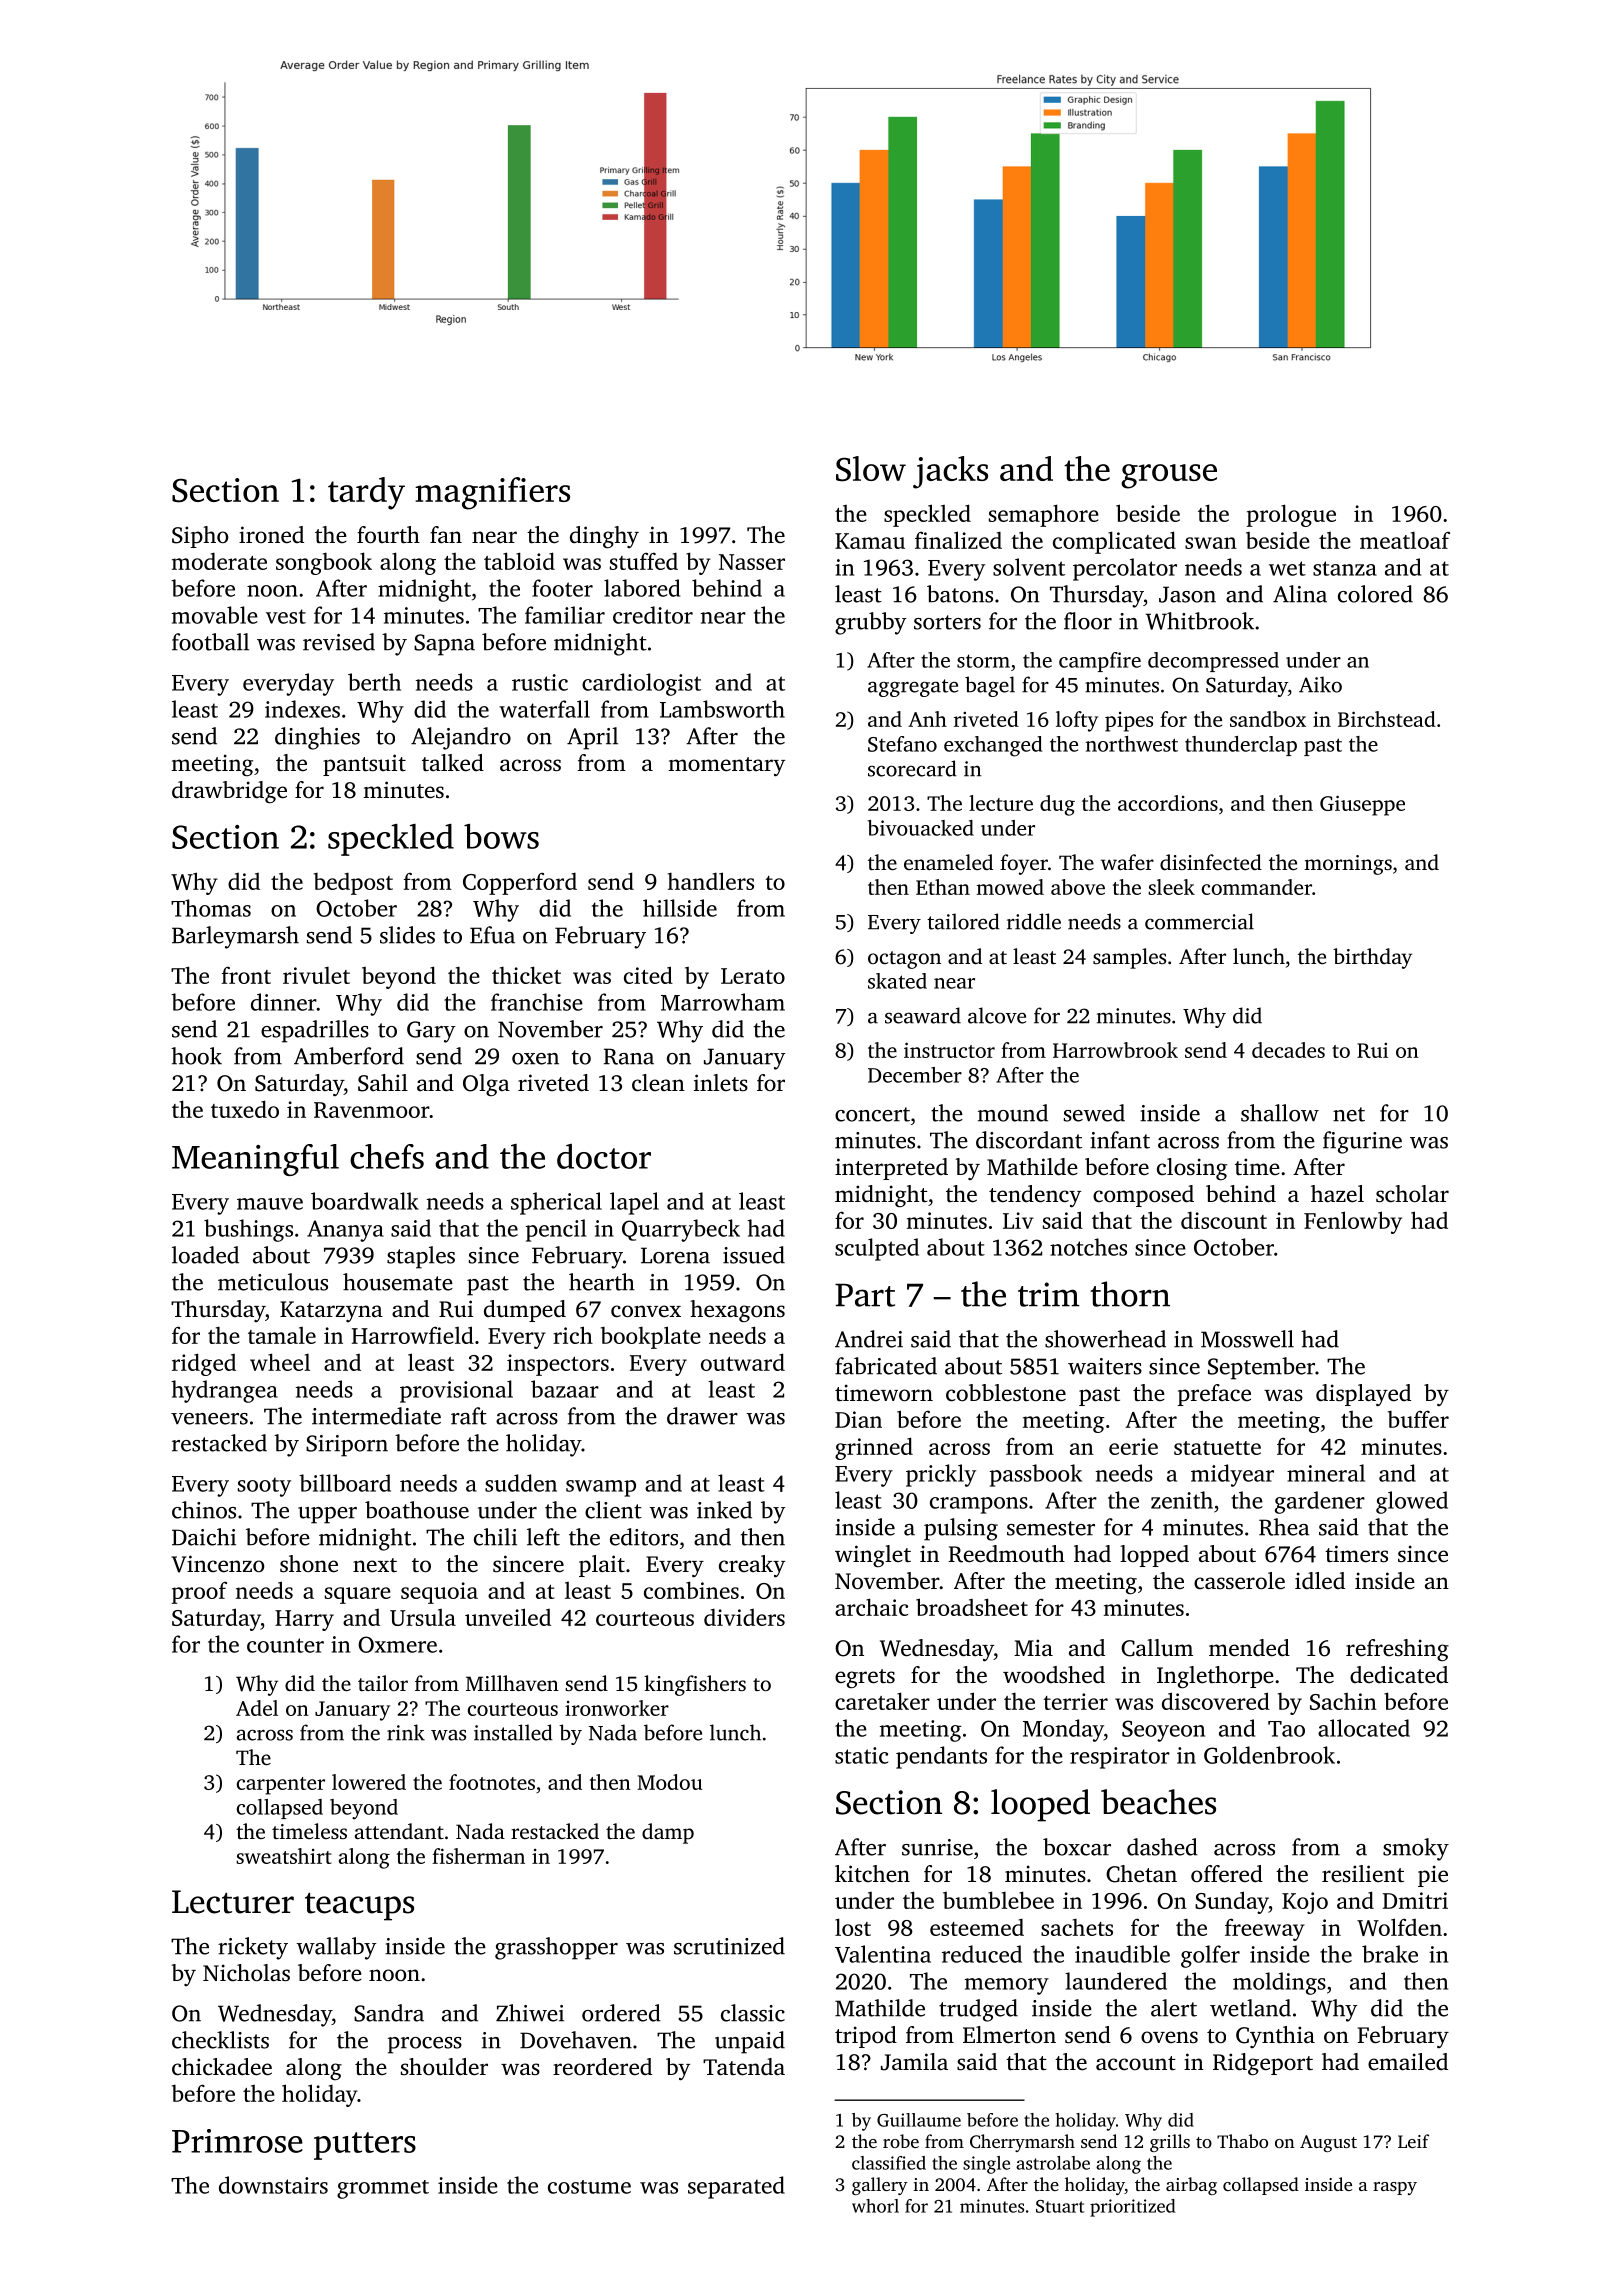 This page has width=1620, height=2292. What do you see at coordinates (604, 537) in the page?
I see `dinghy` at bounding box center [604, 537].
